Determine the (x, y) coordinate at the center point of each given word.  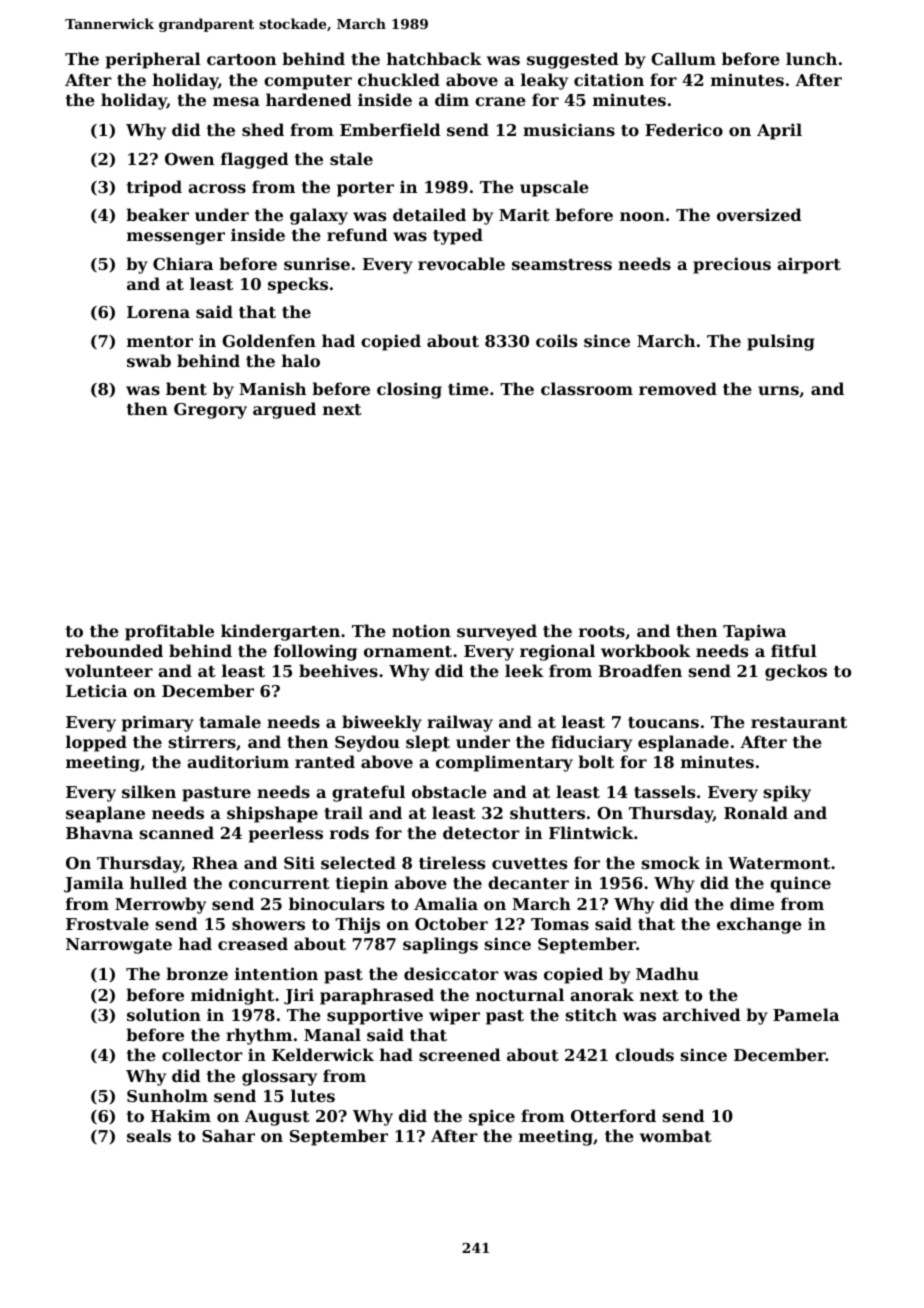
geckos (796, 672)
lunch (811, 58)
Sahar (228, 1135)
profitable (169, 632)
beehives (338, 670)
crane (500, 101)
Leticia (96, 690)
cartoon (241, 59)
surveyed (497, 632)
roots (602, 631)
